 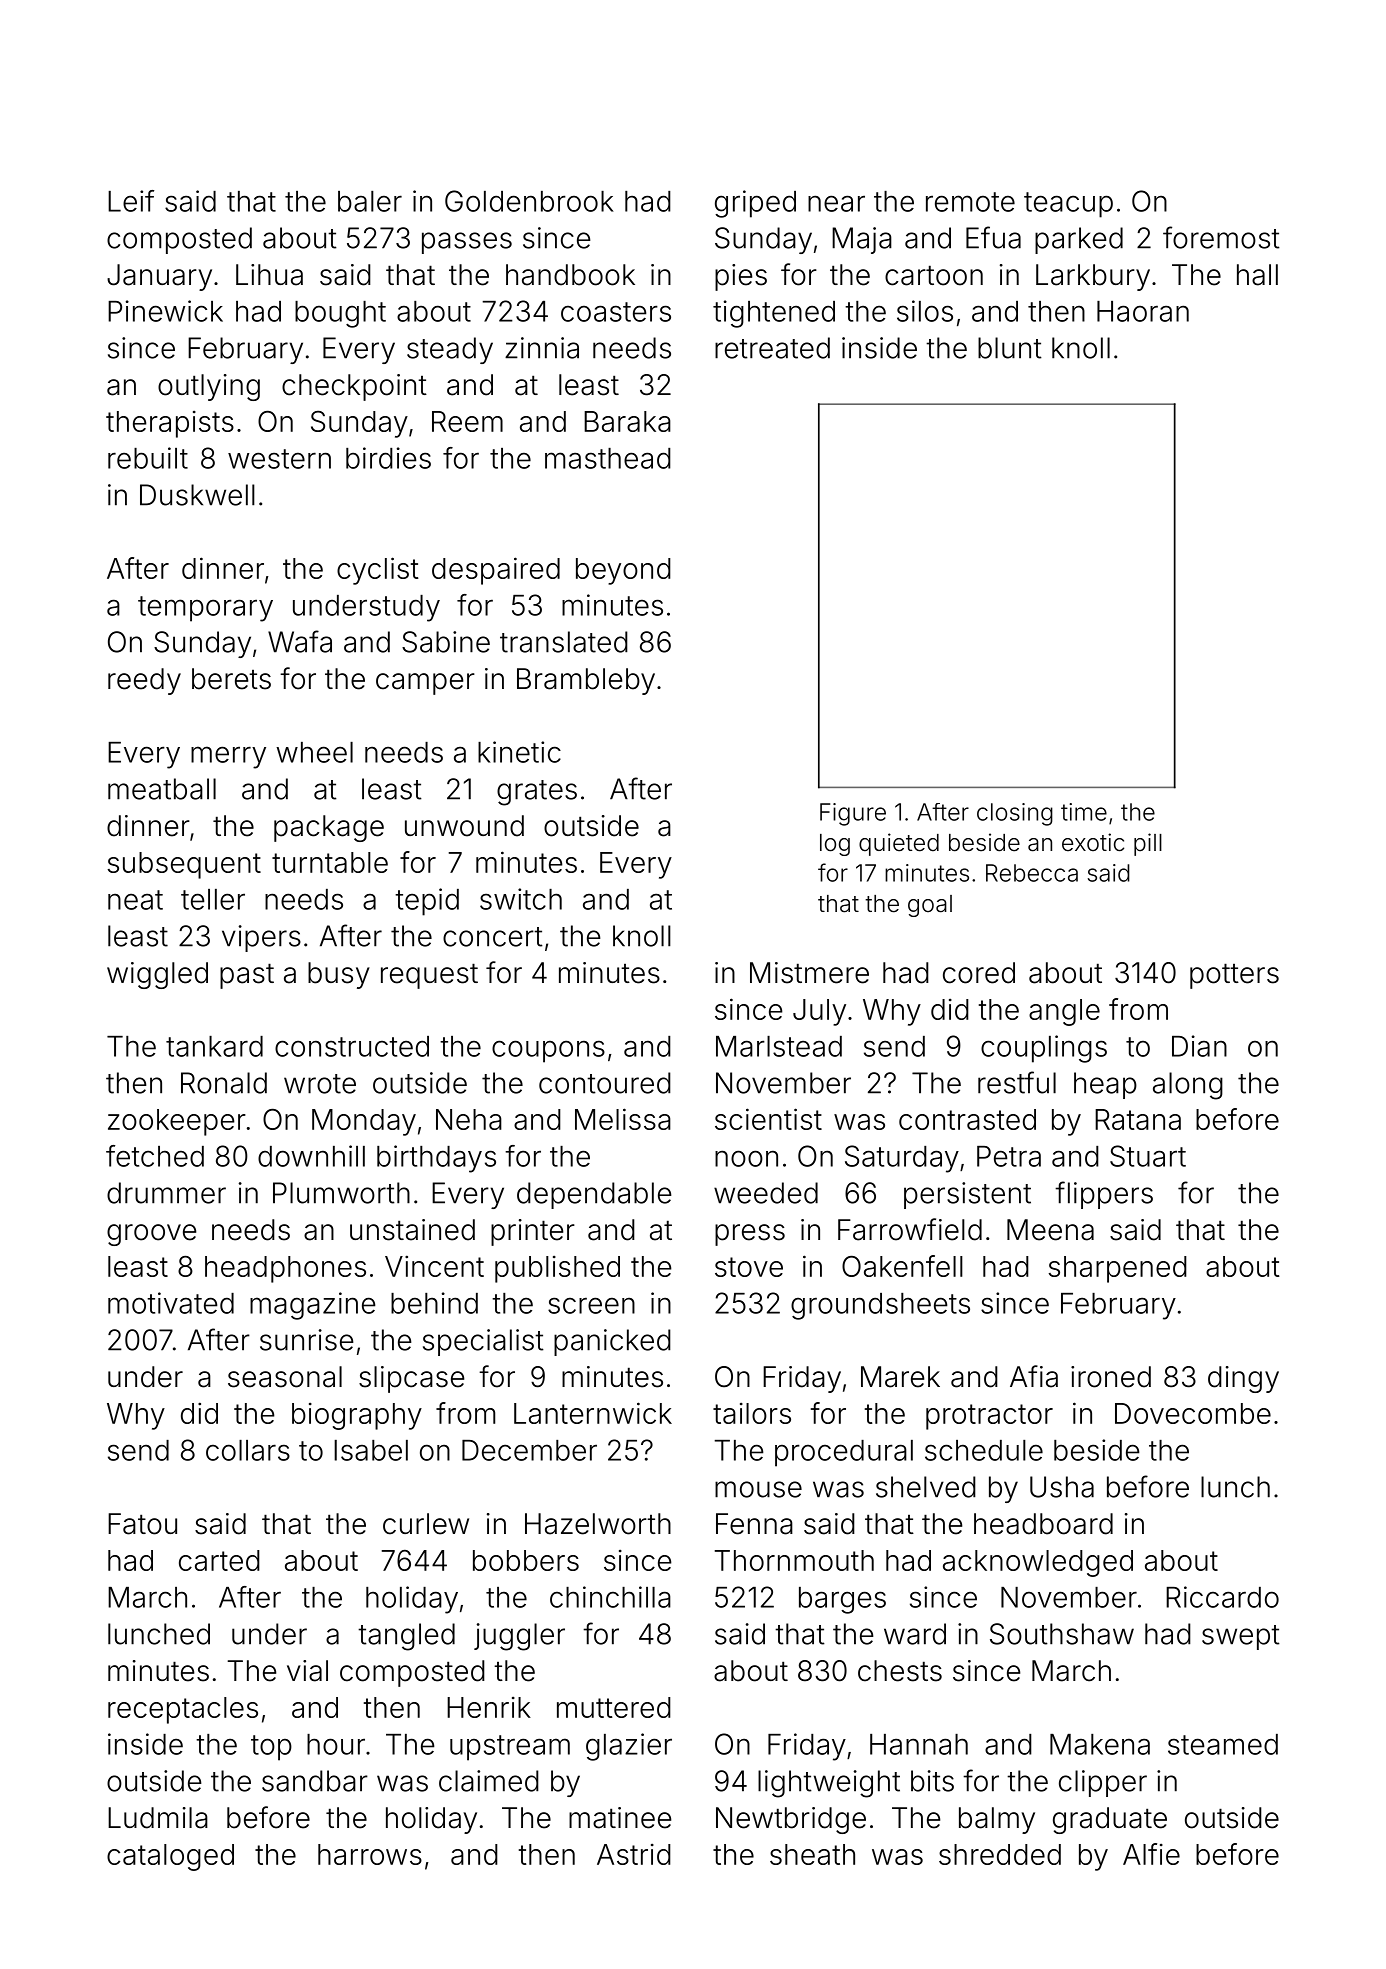 What do you see at coordinates (170, 1857) in the screenshot?
I see `cataloged` at bounding box center [170, 1857].
